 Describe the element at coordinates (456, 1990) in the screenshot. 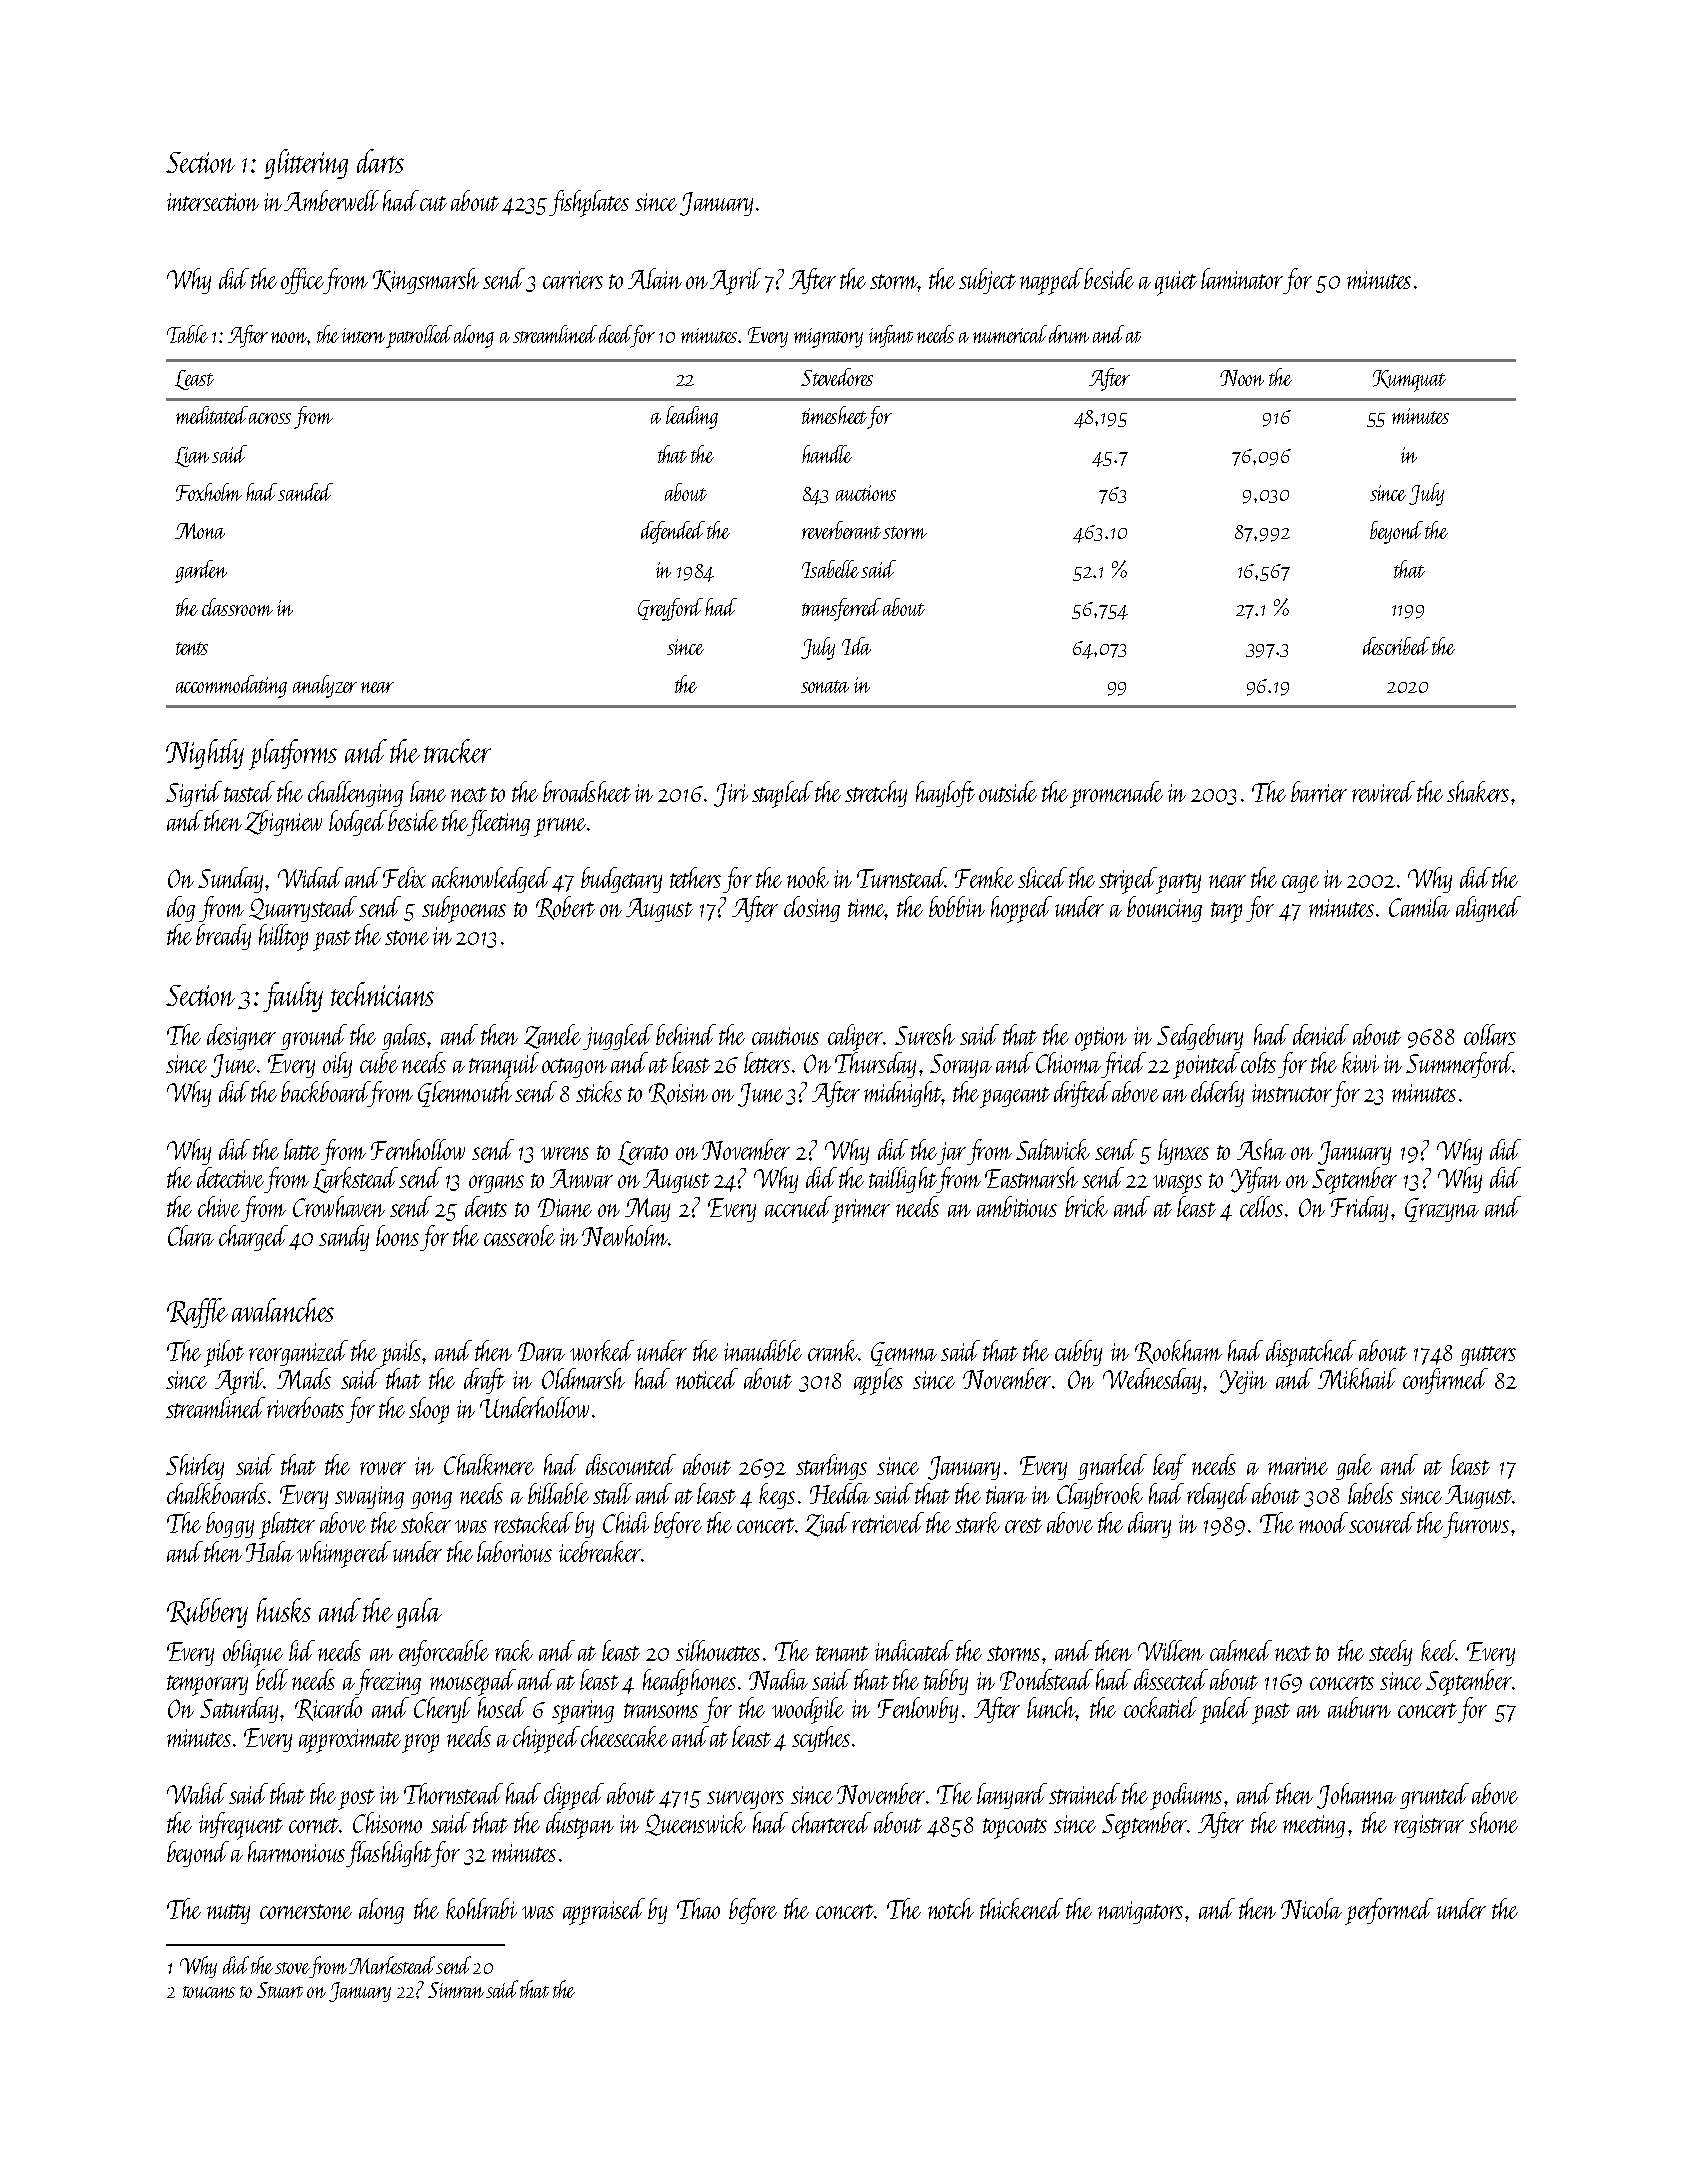

I see `Simran` at that location.
